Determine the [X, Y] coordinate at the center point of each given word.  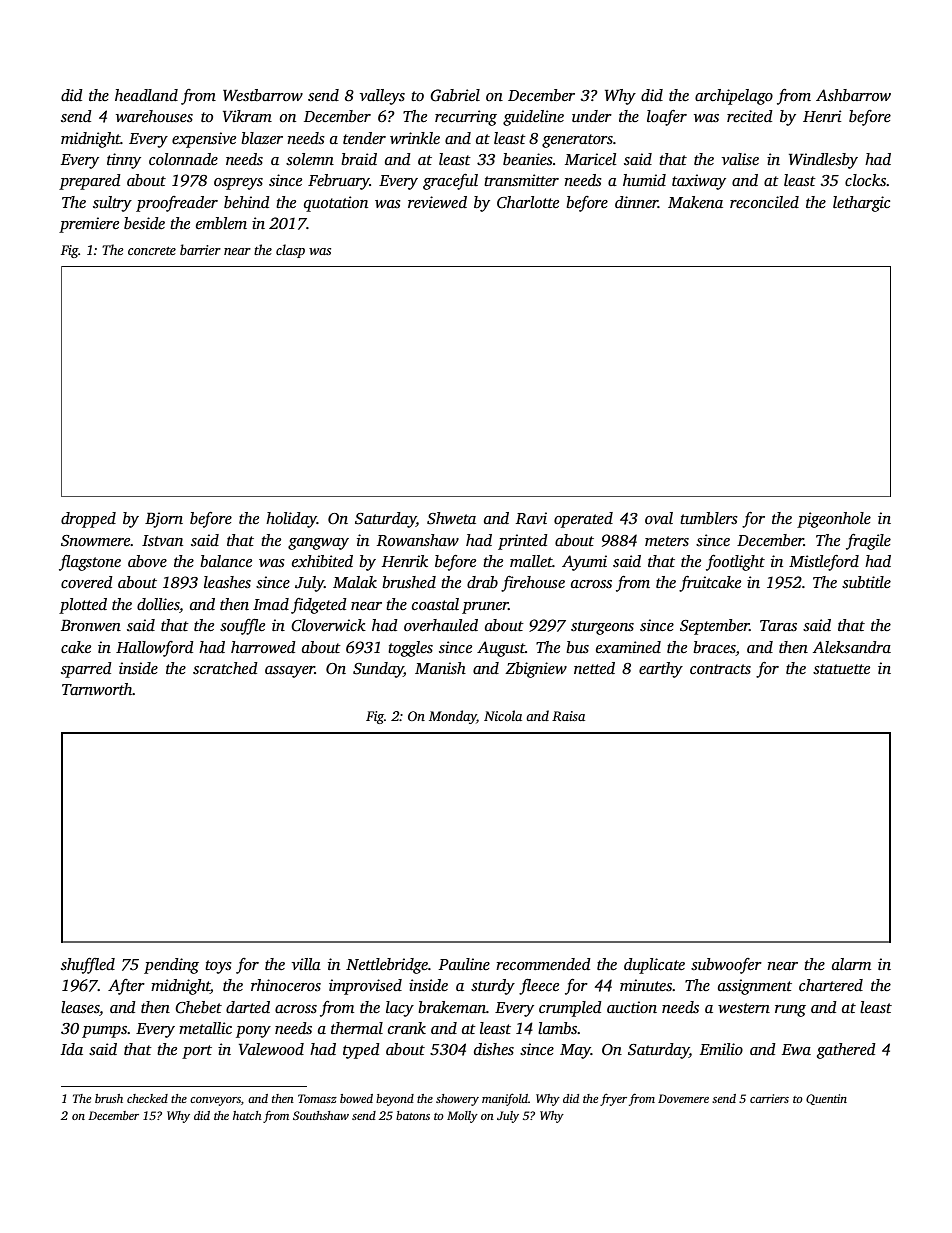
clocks [865, 180]
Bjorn [164, 520]
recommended [543, 964]
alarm [851, 964]
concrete [152, 251]
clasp [290, 251]
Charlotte [528, 202]
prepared [90, 182]
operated [583, 520]
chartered [831, 985]
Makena [695, 202]
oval [659, 518]
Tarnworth [97, 689]
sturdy [493, 987]
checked [147, 1098]
